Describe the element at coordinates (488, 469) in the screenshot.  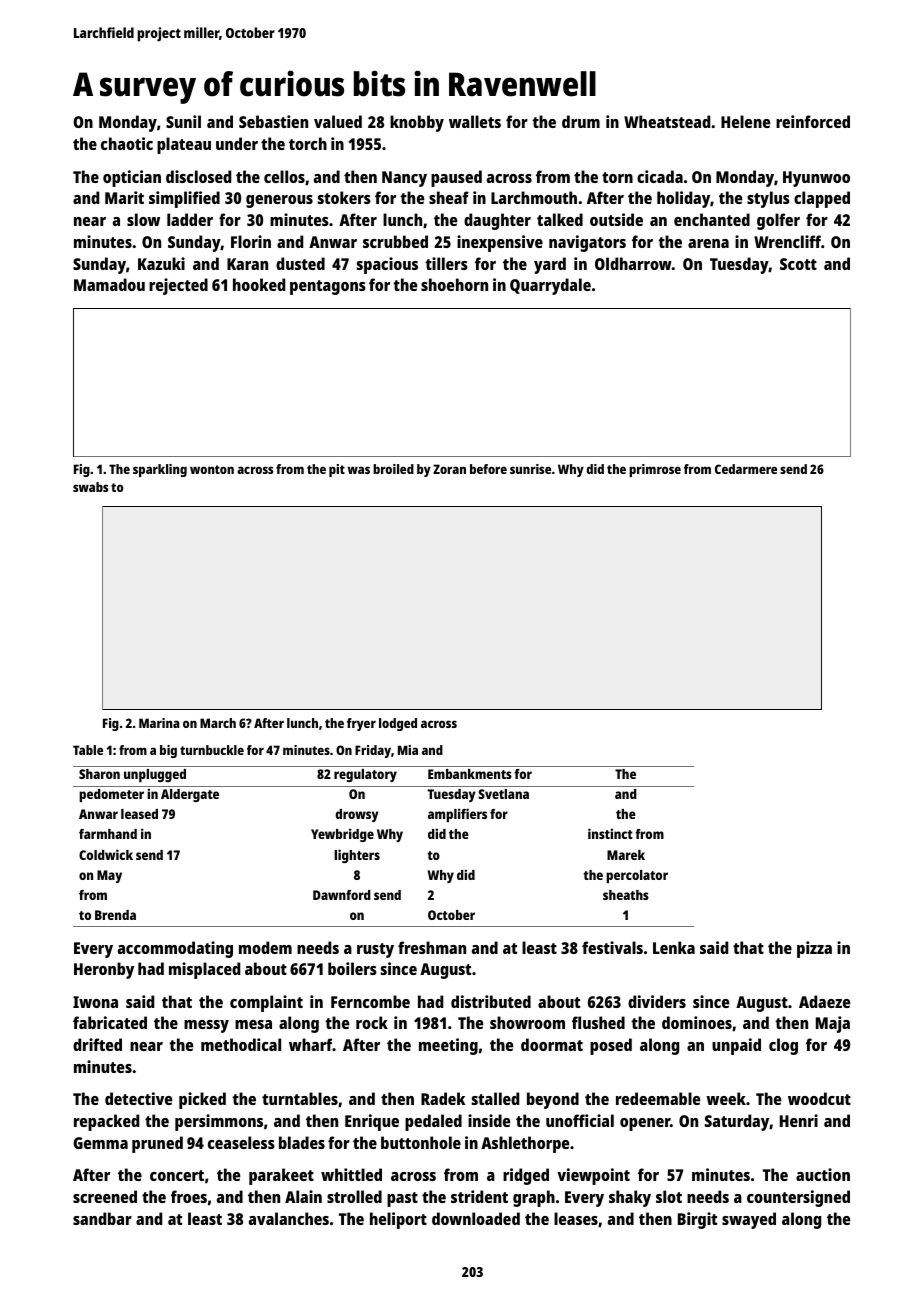
I see `before` at that location.
